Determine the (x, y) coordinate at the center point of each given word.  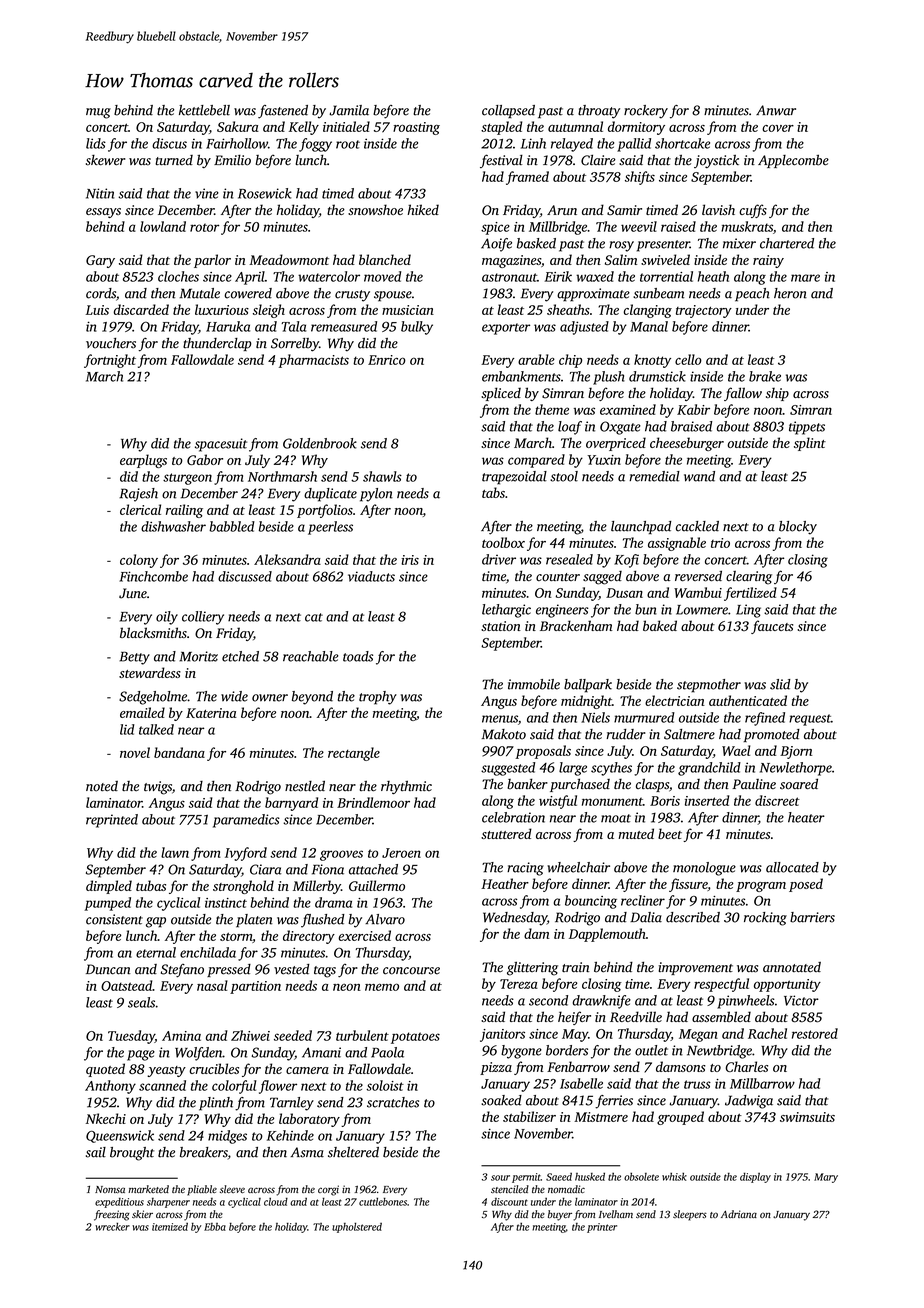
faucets (772, 627)
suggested (508, 769)
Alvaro (385, 919)
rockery (646, 112)
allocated (792, 867)
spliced (501, 394)
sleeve (232, 1189)
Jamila (349, 110)
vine (207, 193)
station (501, 626)
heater (806, 817)
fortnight (110, 361)
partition (255, 987)
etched (240, 656)
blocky (798, 528)
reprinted (112, 821)
